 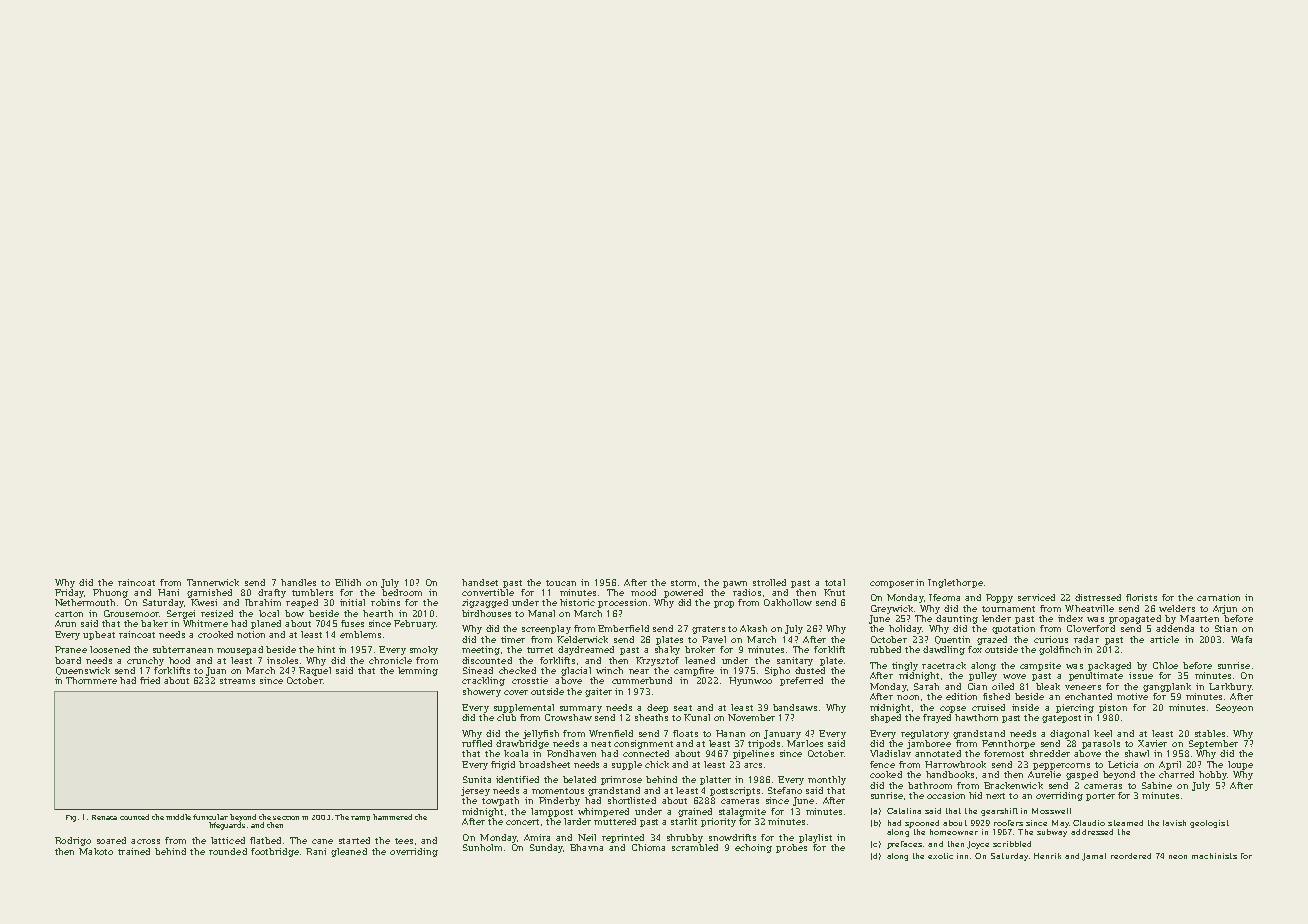 I want to click on shawl, so click(x=1137, y=753).
